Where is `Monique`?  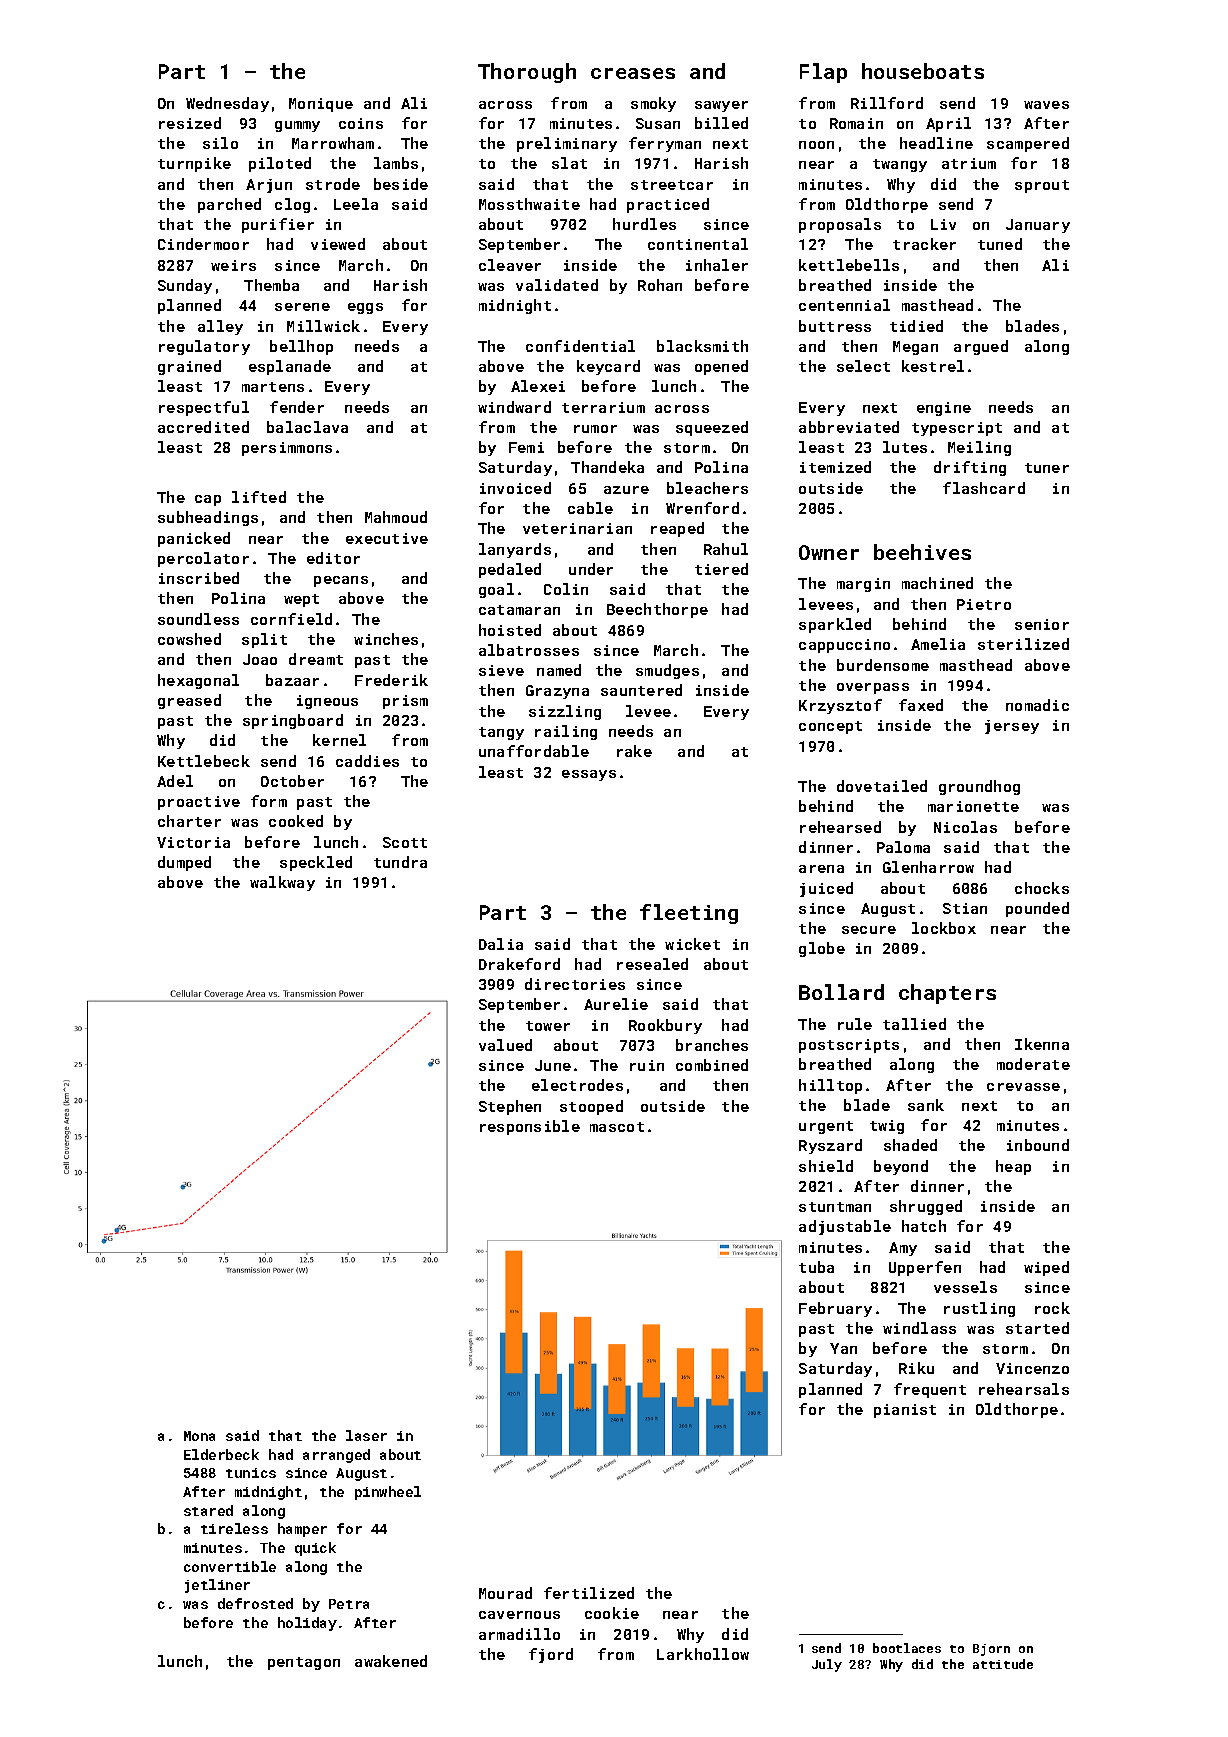 Monique is located at coordinates (321, 105).
